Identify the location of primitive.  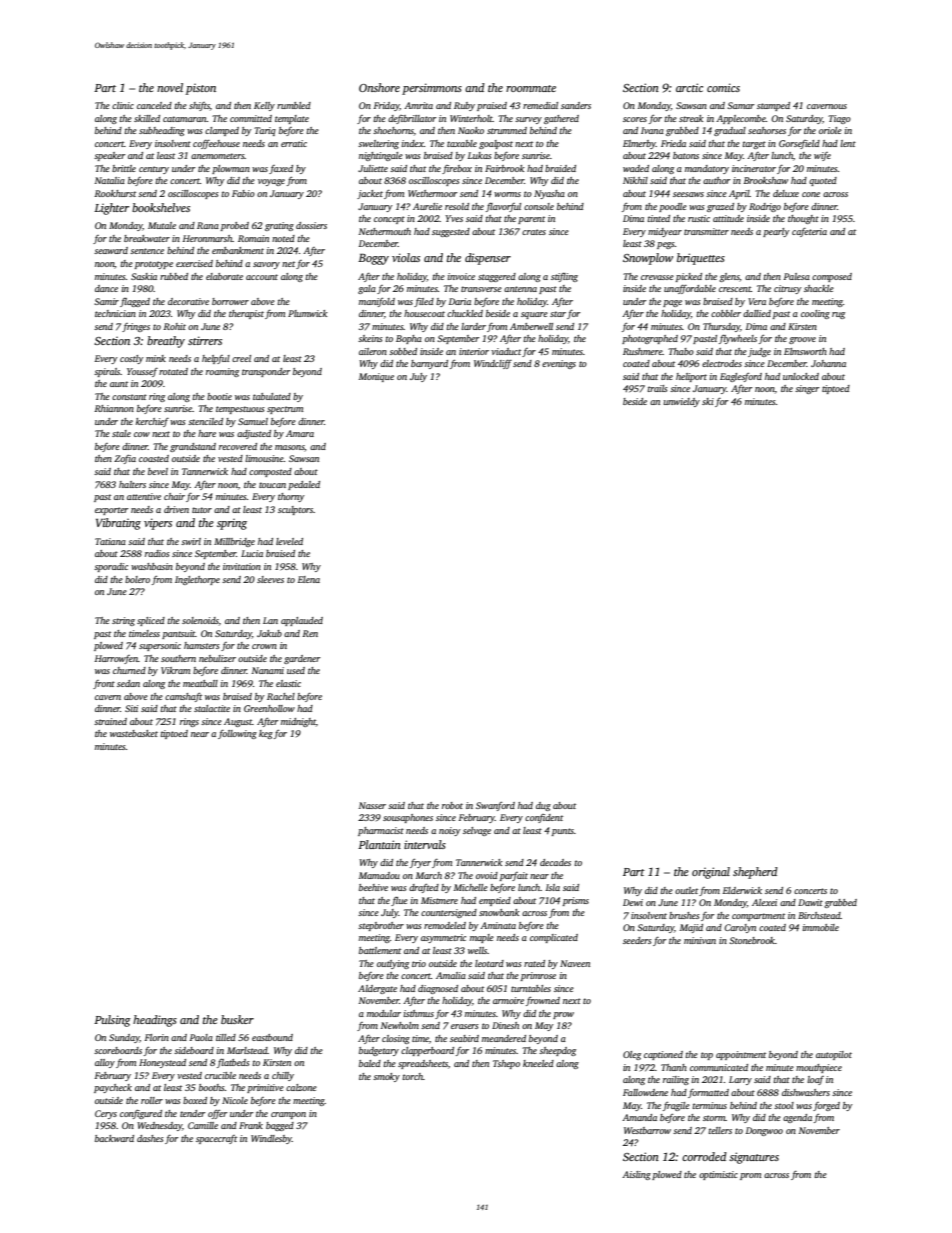
(265, 1088).
